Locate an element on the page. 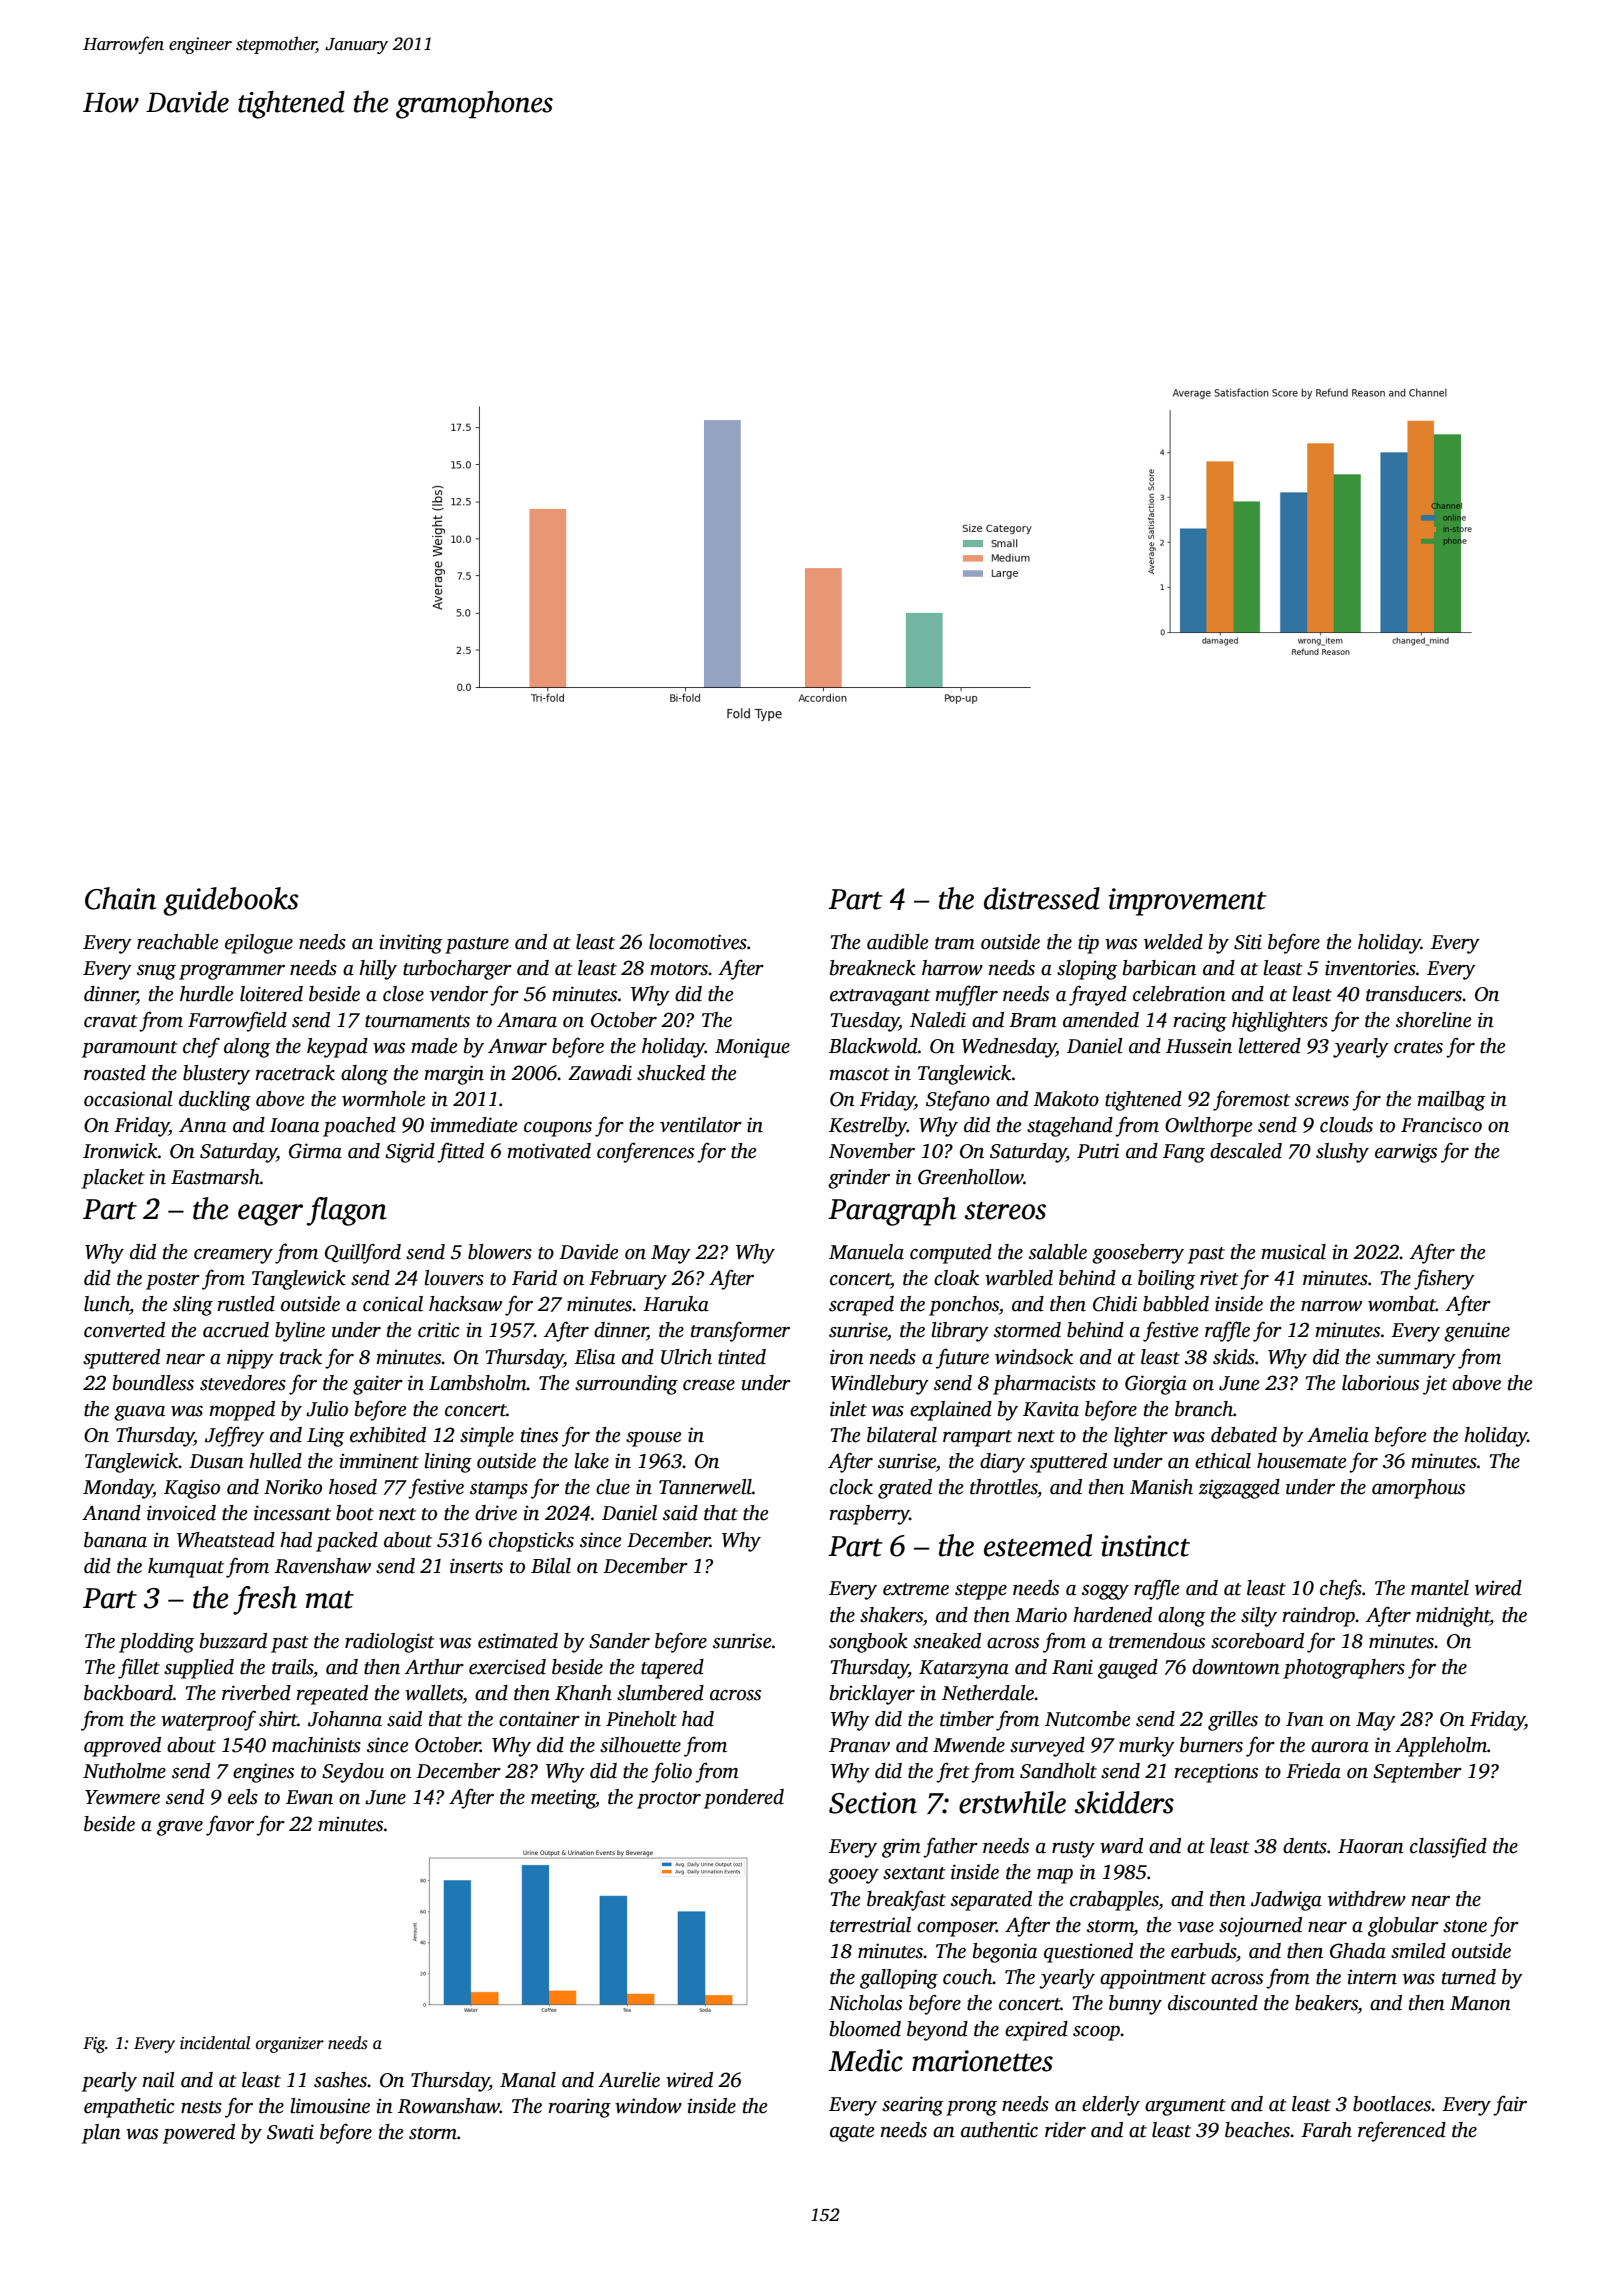 This image has height=2292, width=1620. guidebooks is located at coordinates (231, 901).
